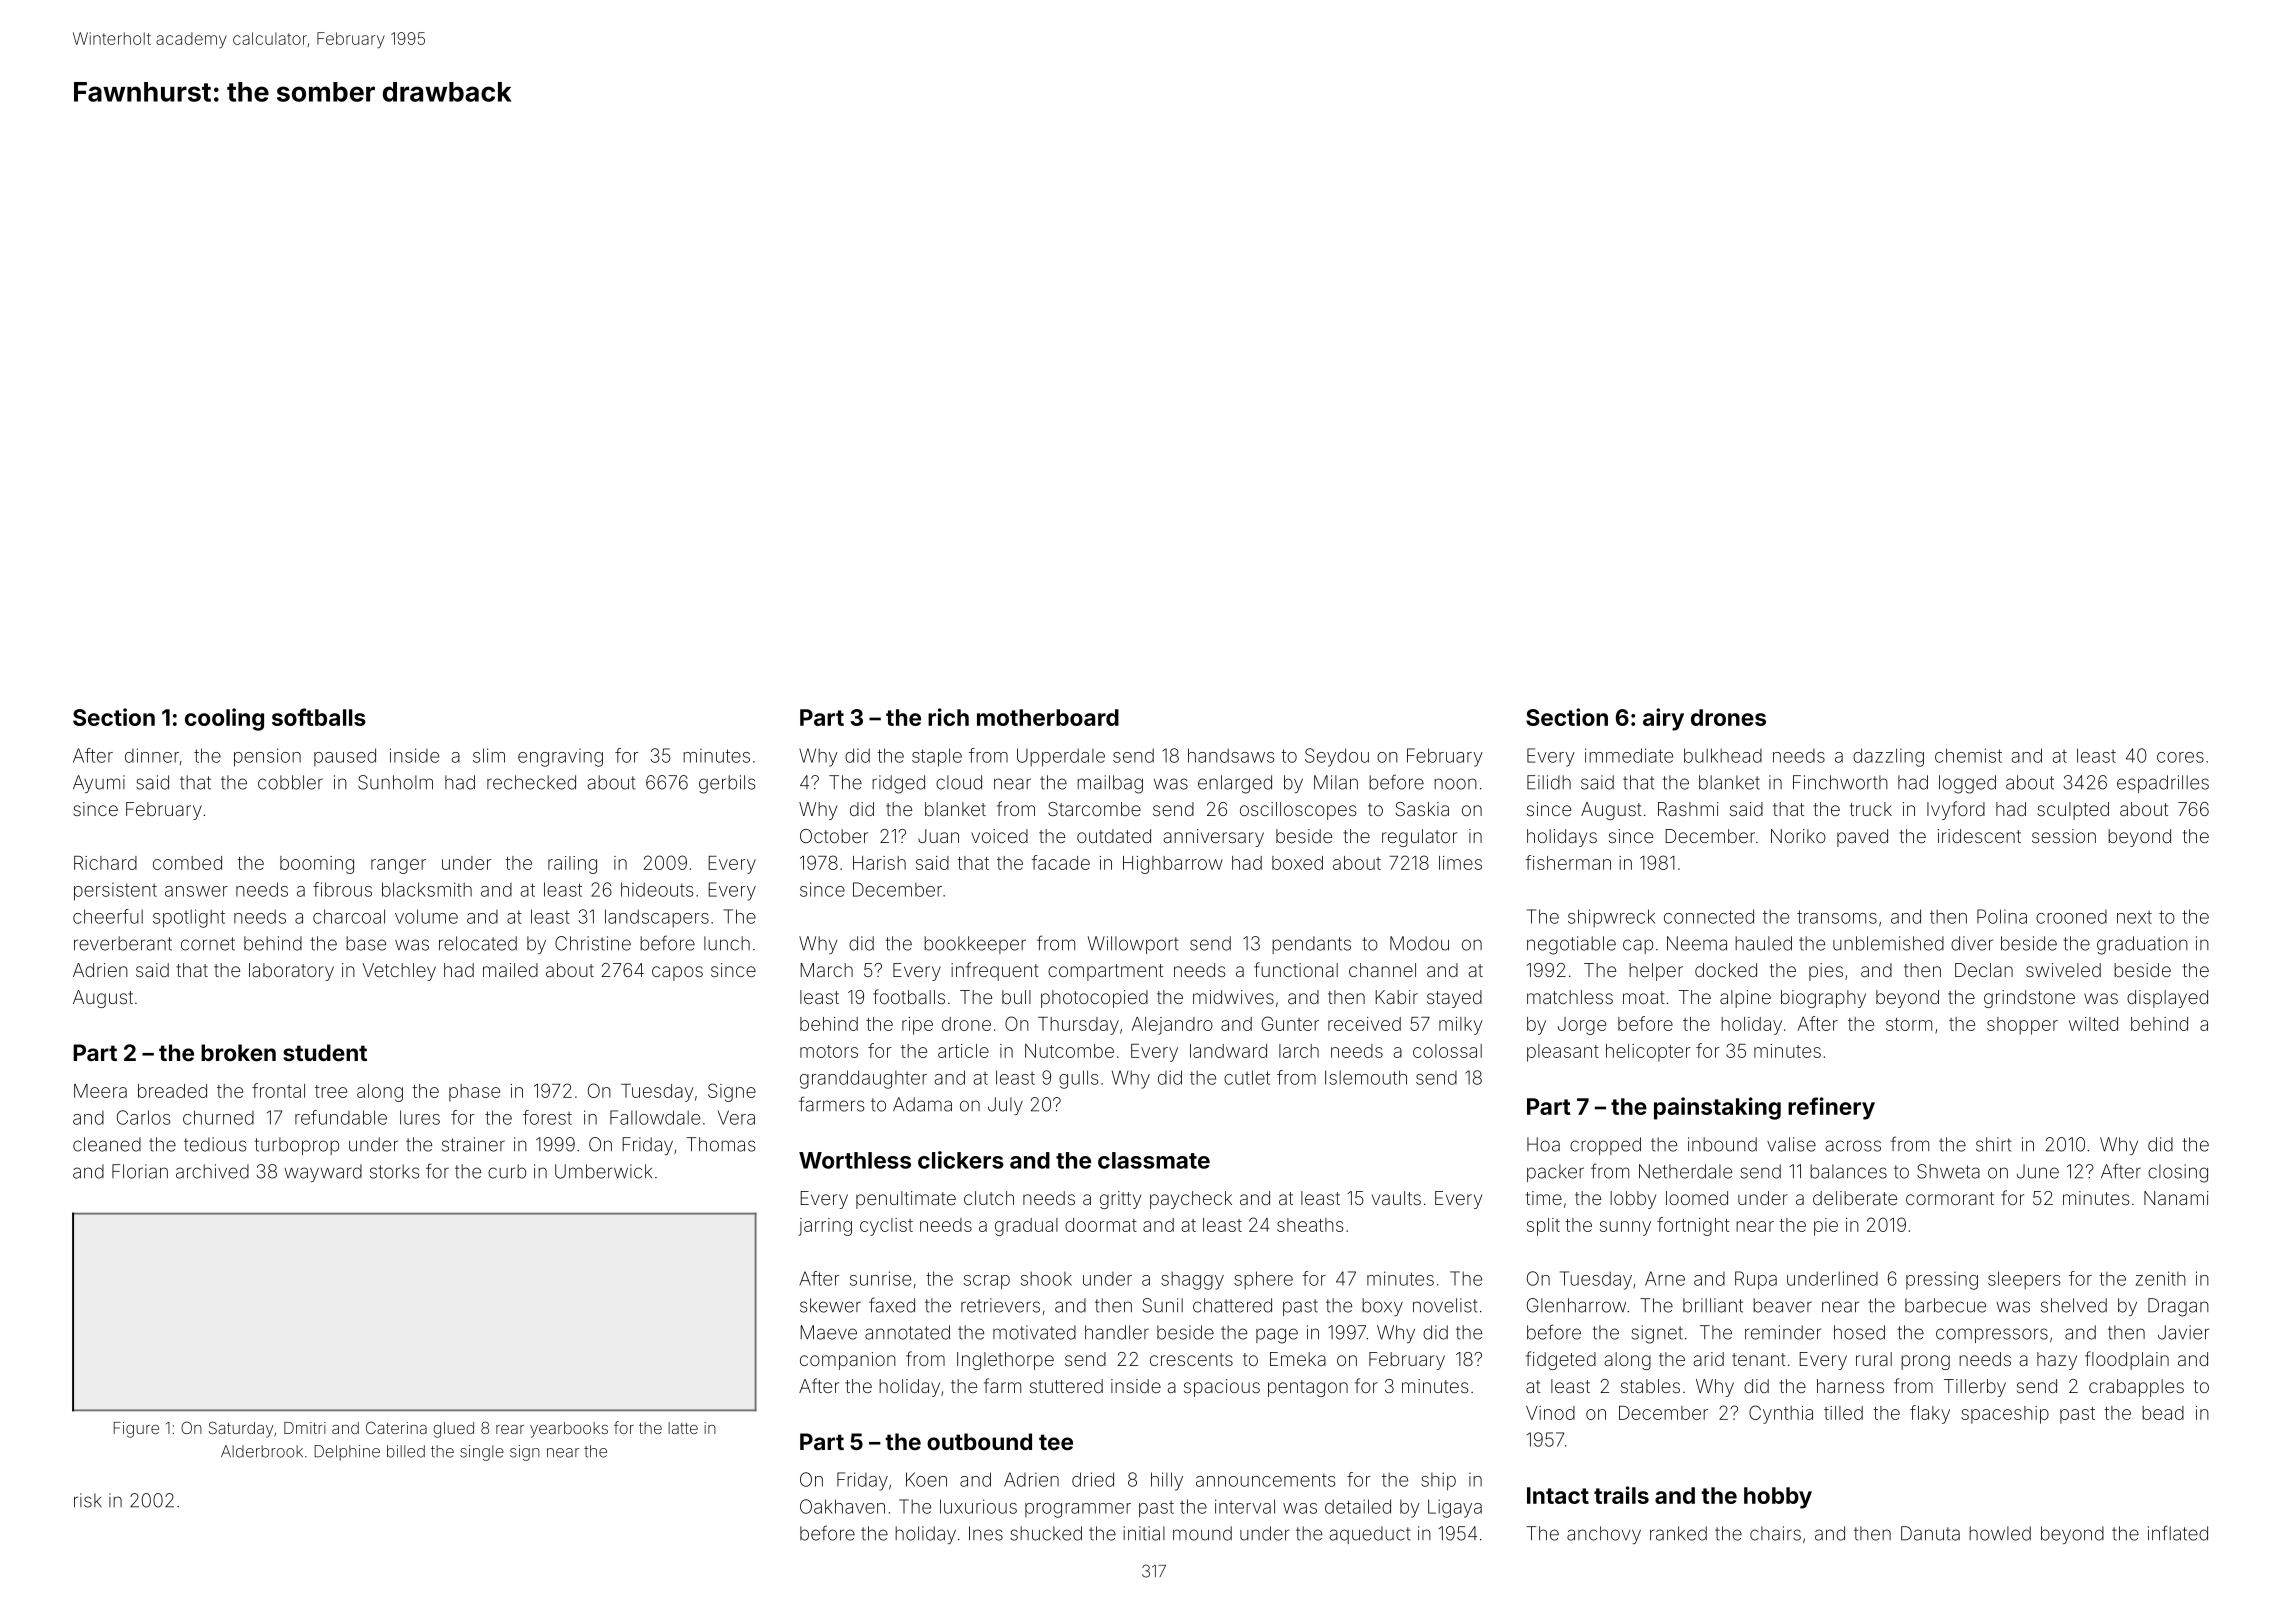 This document has height=1614, width=2282. I want to click on hobby, so click(1778, 1498).
